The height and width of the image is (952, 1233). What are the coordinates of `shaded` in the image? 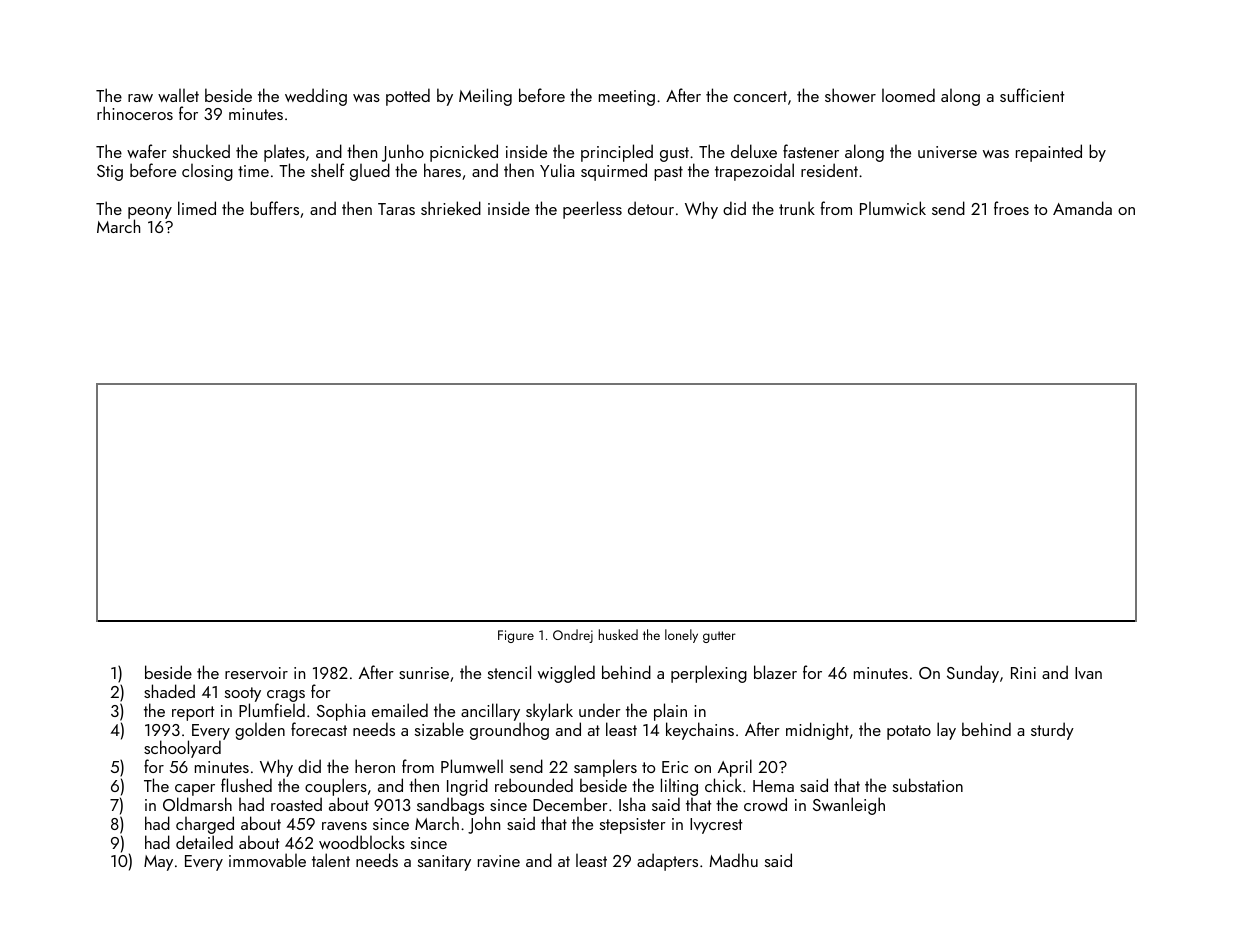 It's located at (169, 691).
